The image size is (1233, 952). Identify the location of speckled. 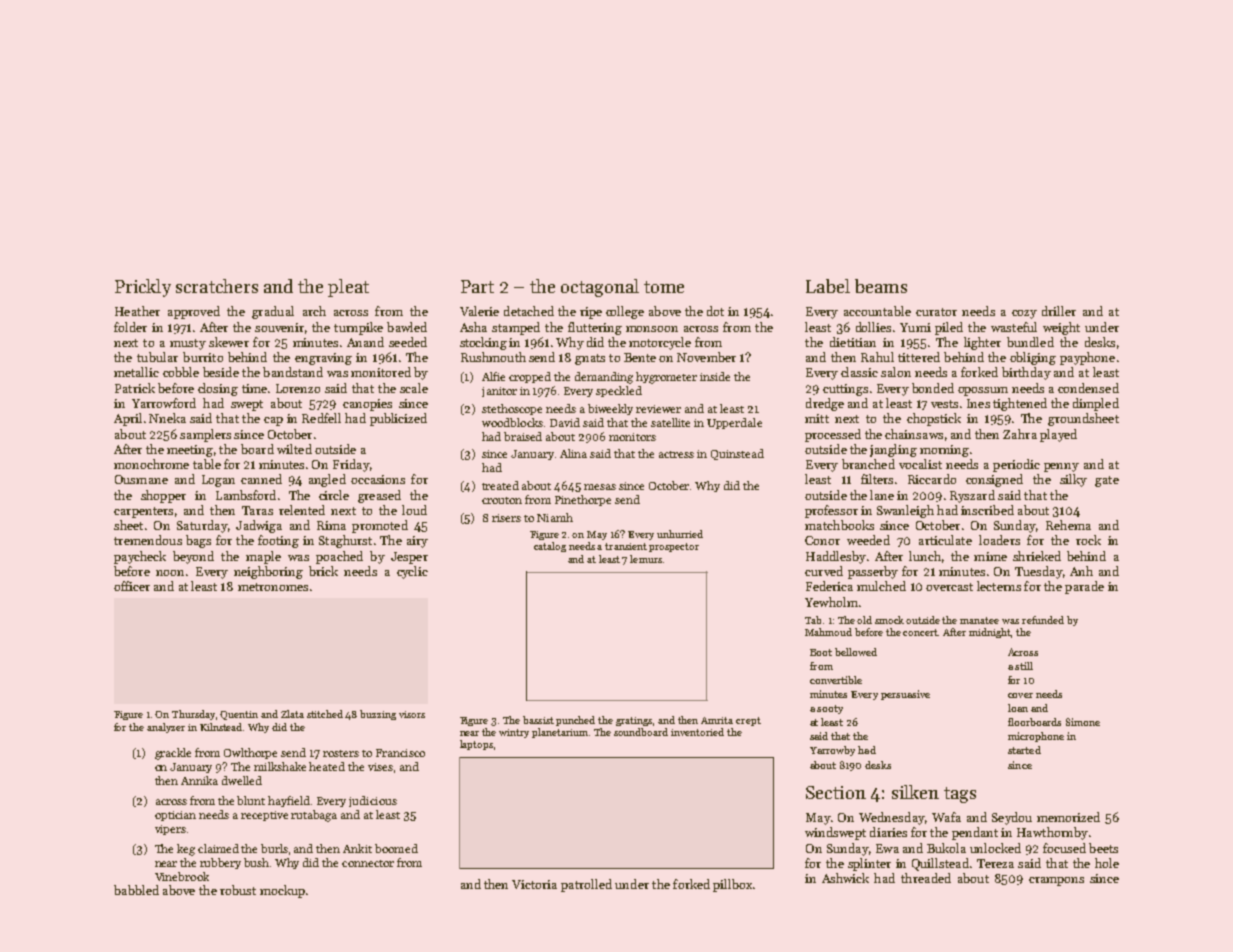
(619, 391).
